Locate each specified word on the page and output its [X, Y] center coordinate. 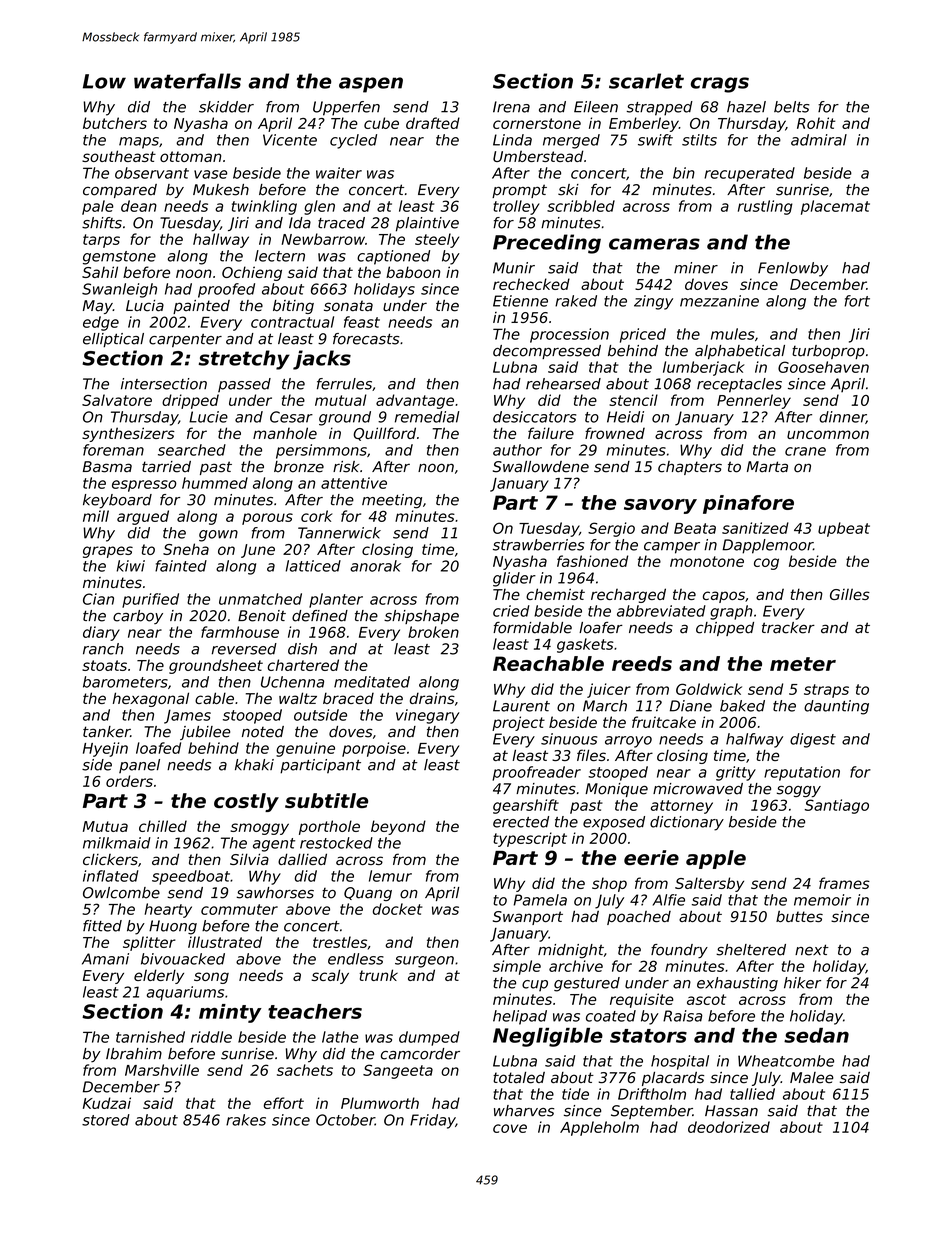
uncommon [828, 434]
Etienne [520, 301]
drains [432, 698]
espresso [144, 486]
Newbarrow [323, 239]
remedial [427, 417]
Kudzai [107, 1103]
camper [672, 548]
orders [129, 781]
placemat [835, 207]
